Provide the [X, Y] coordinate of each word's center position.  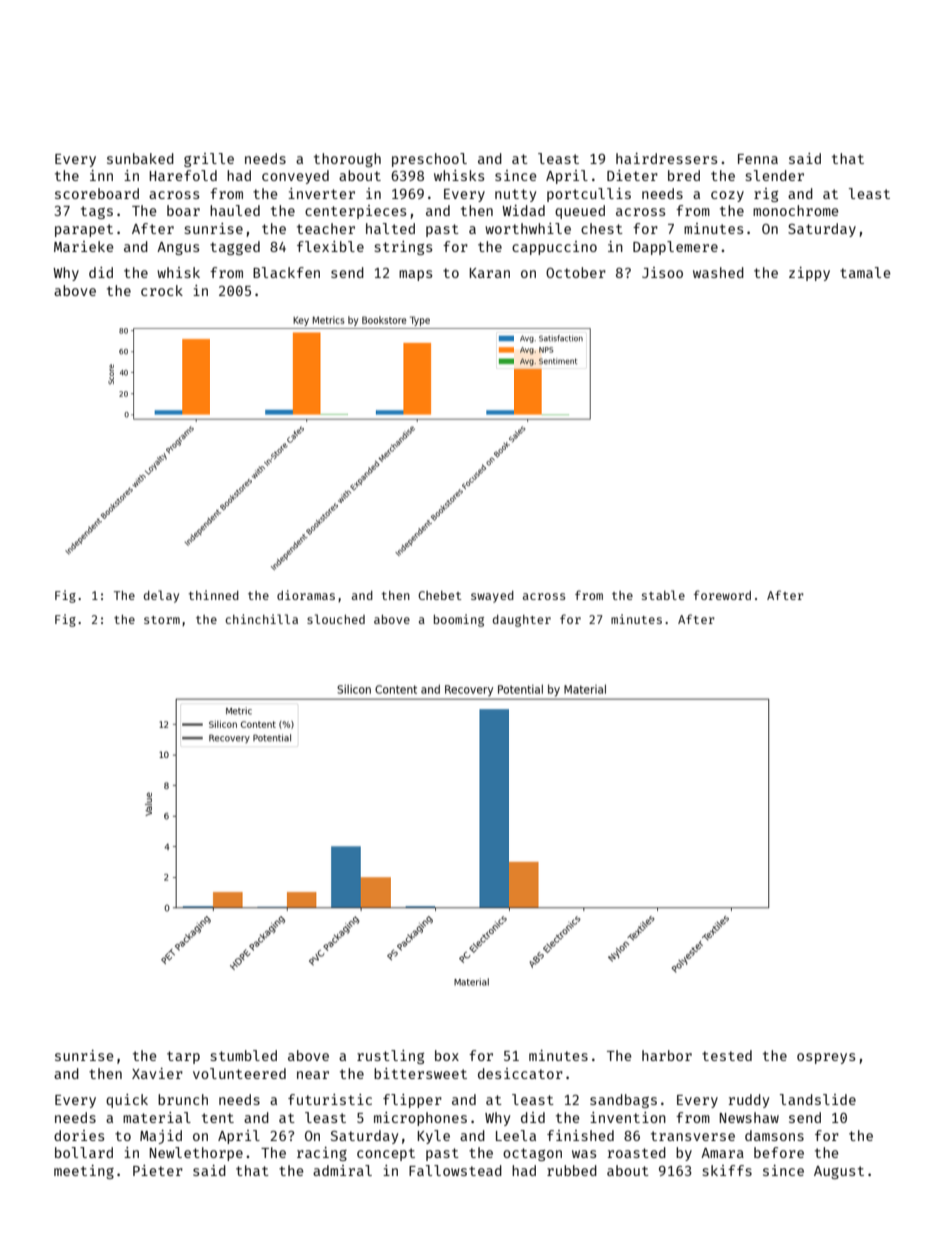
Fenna [758, 159]
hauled [235, 210]
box [447, 1055]
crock [162, 290]
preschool [429, 160]
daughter [522, 621]
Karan [489, 273]
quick [127, 1101]
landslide [818, 1099]
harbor [667, 1055]
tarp [183, 1057]
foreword [722, 595]
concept [386, 1154]
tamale [865, 272]
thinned [214, 595]
